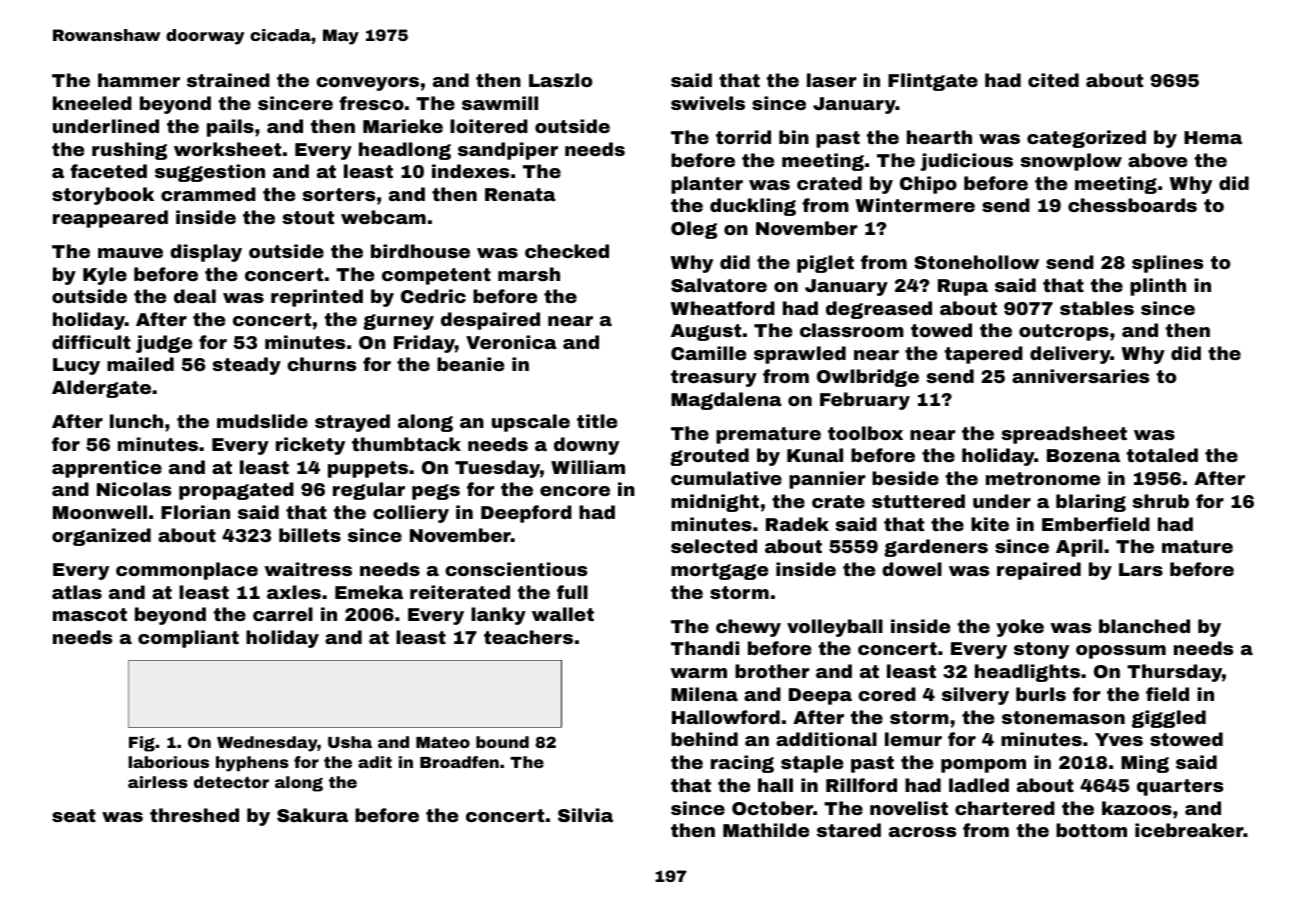 The image size is (1308, 924). Describe the element at coordinates (1213, 137) in the document. I see `Hema` at that location.
